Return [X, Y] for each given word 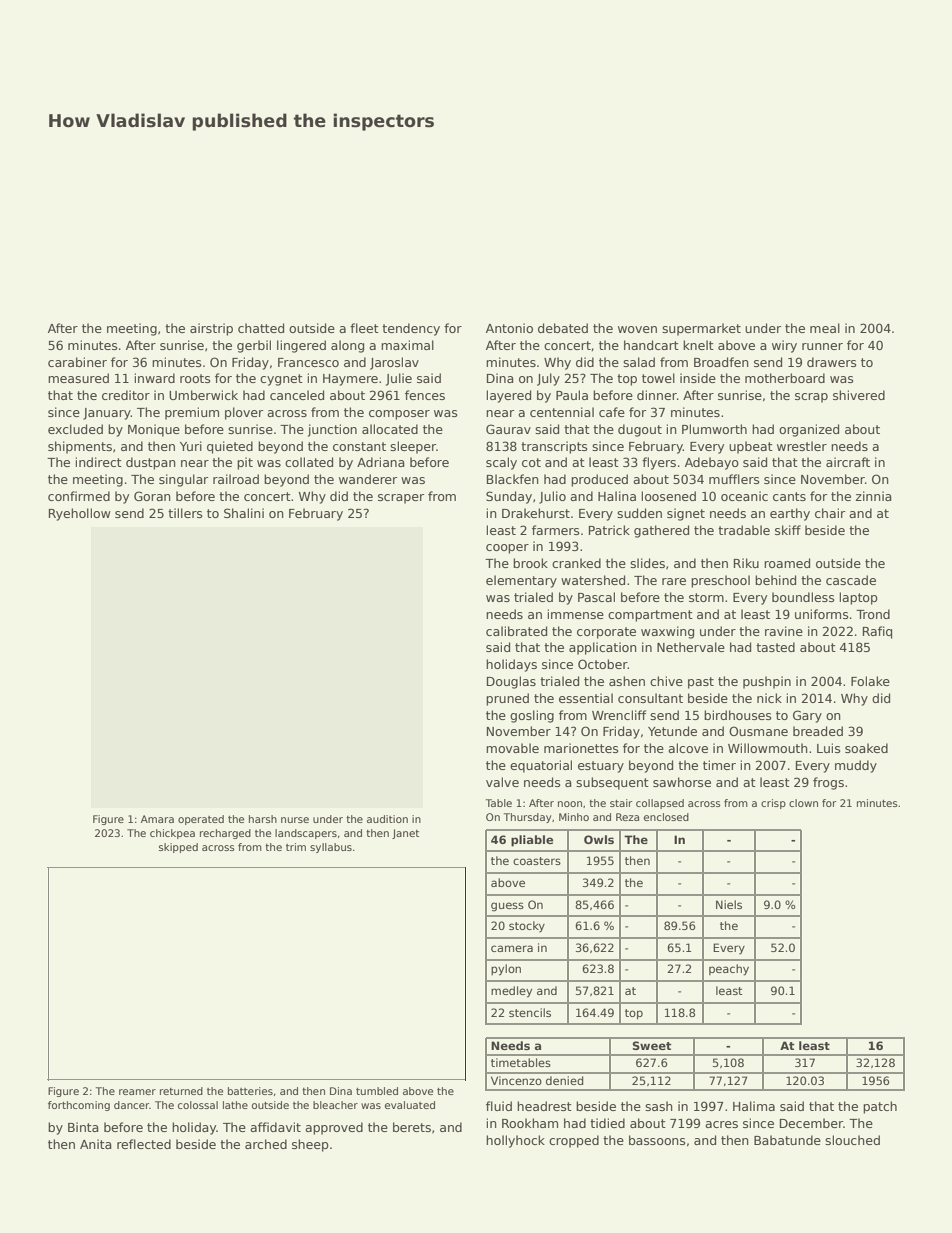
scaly [501, 463]
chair [830, 513]
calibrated [516, 631]
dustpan [151, 463]
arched [266, 1144]
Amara [157, 819]
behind [775, 580]
